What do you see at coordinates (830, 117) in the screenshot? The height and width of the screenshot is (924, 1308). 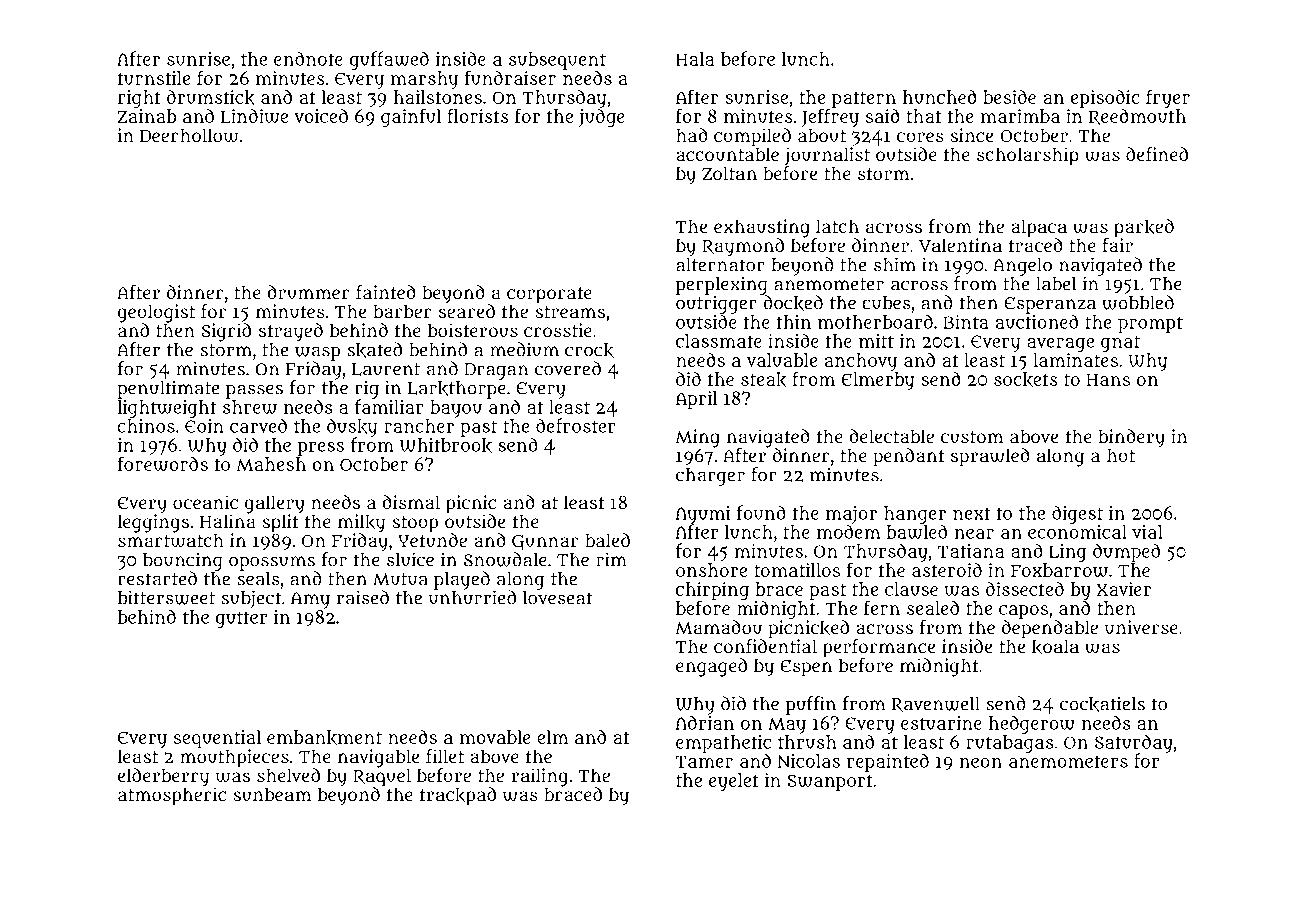 I see `Jeffrey` at bounding box center [830, 117].
